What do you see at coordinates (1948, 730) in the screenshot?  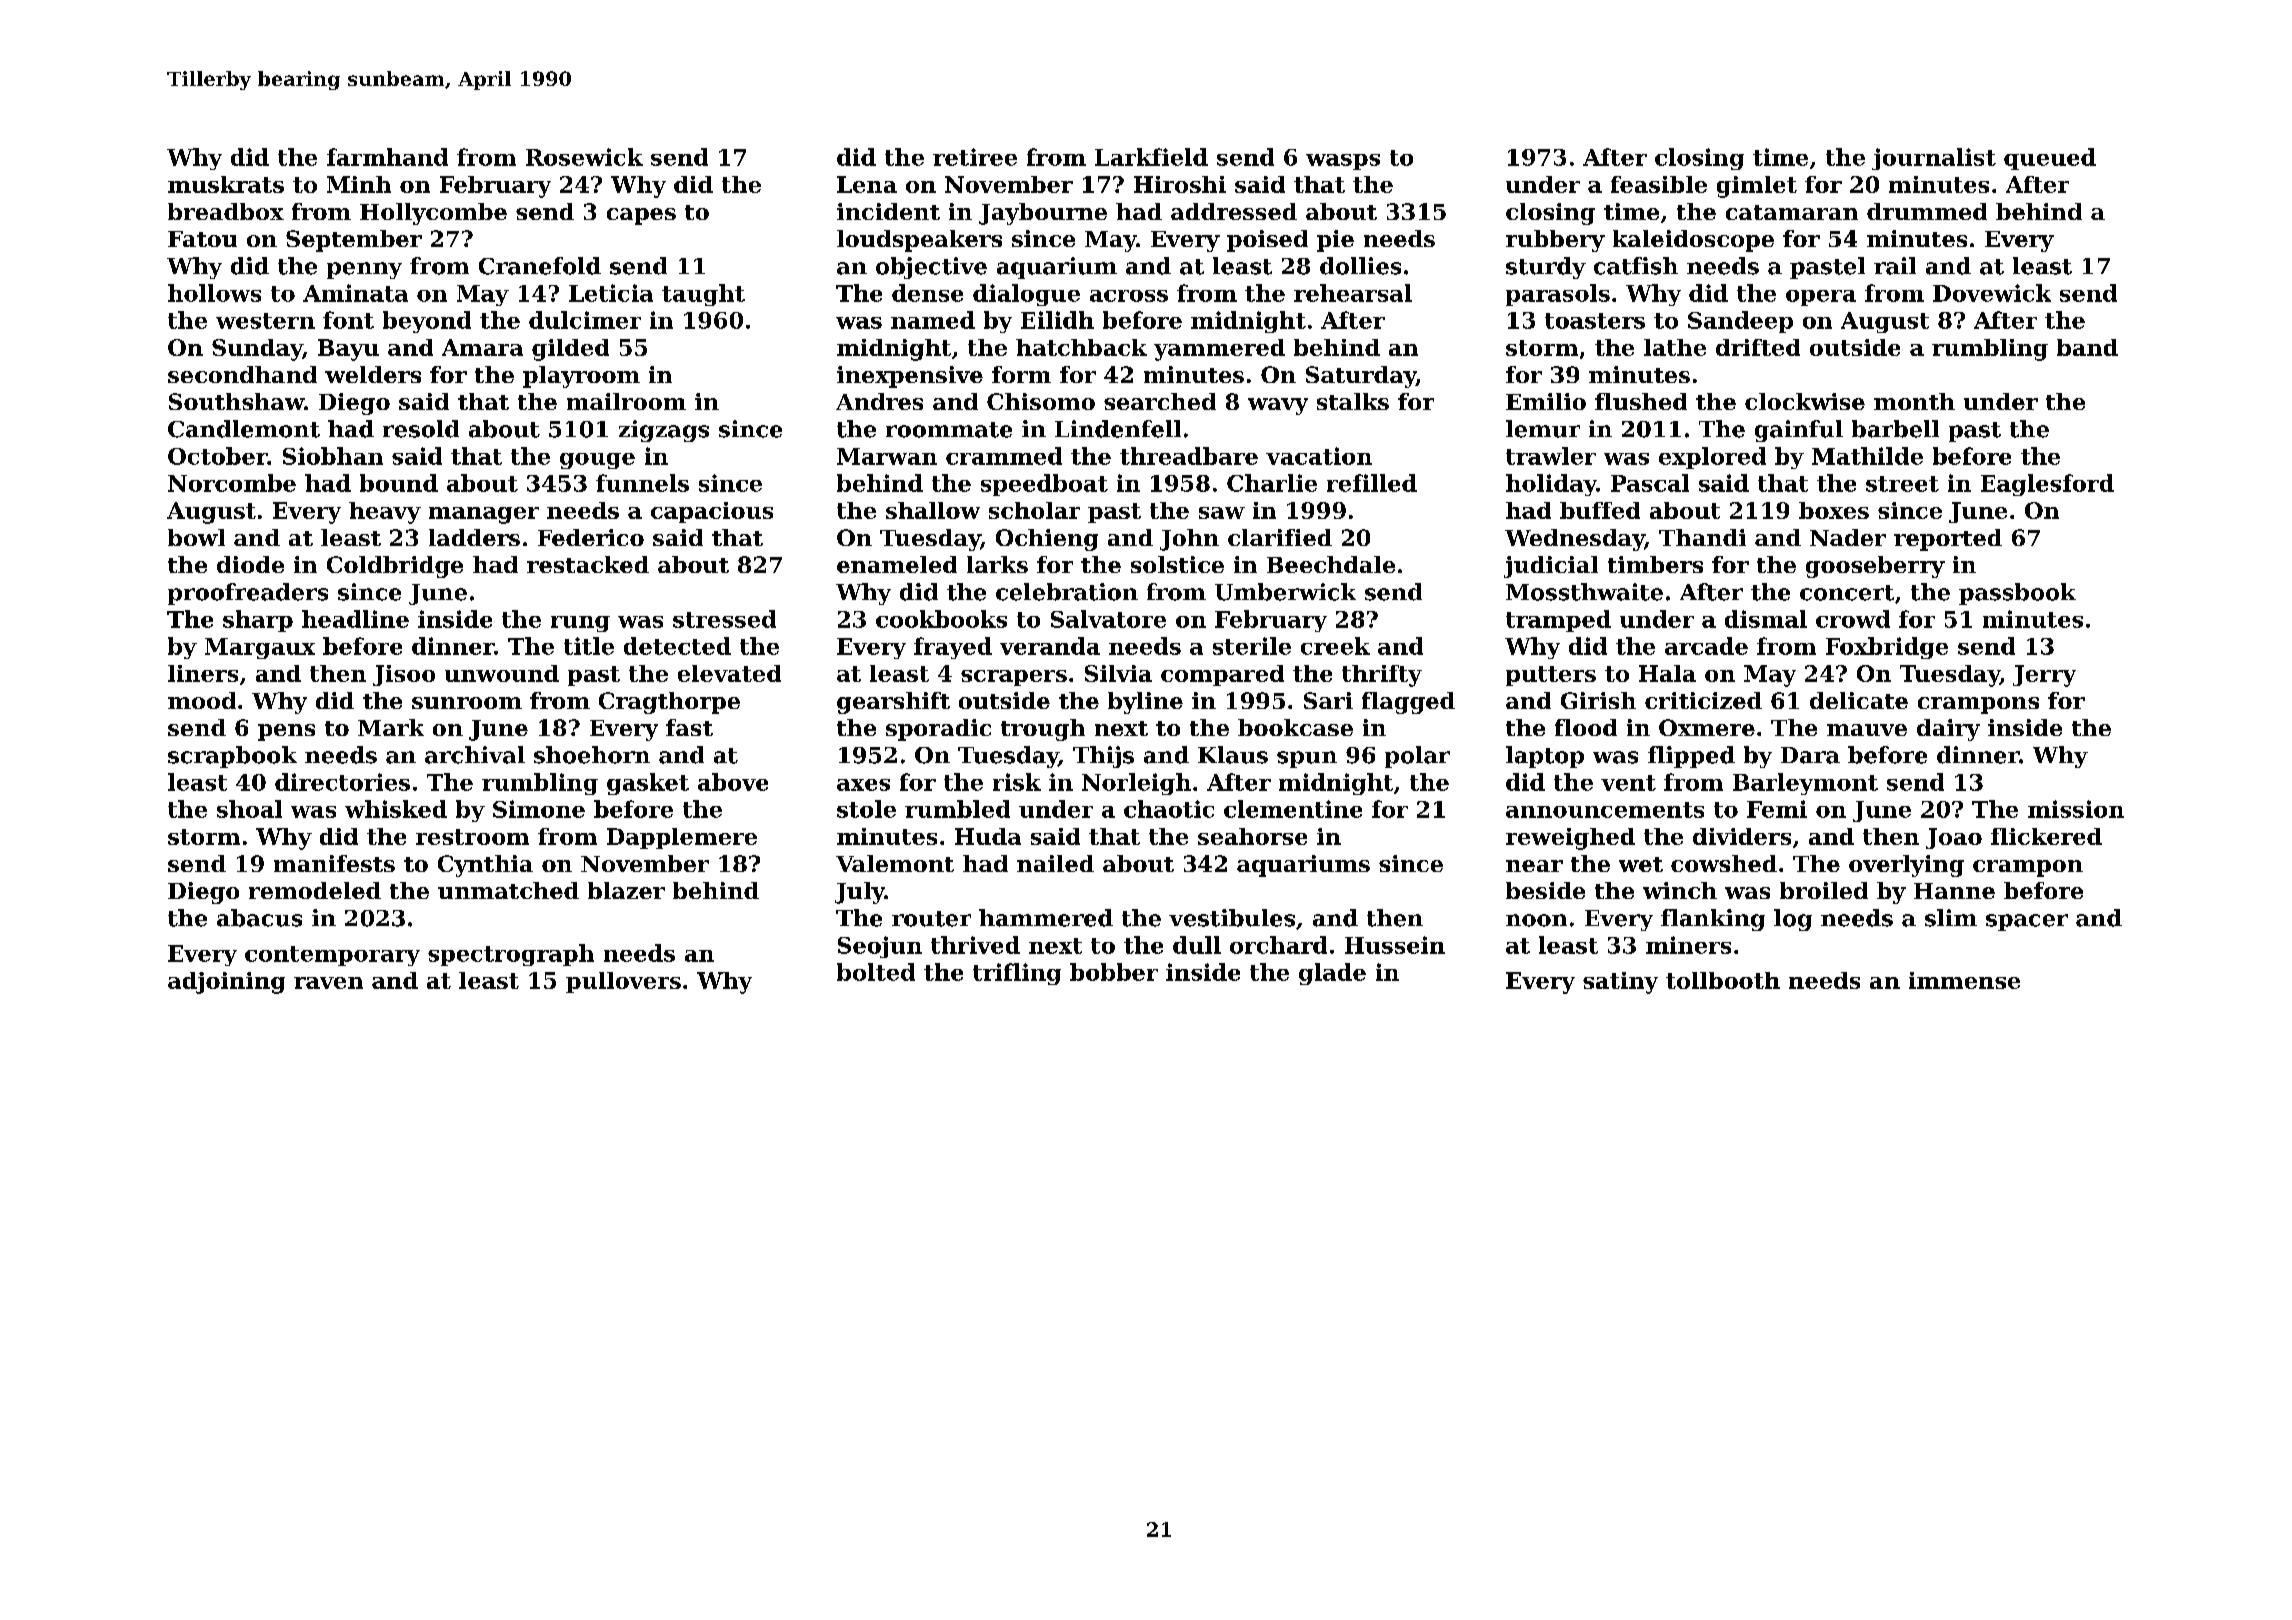 I see `dairy` at bounding box center [1948, 730].
